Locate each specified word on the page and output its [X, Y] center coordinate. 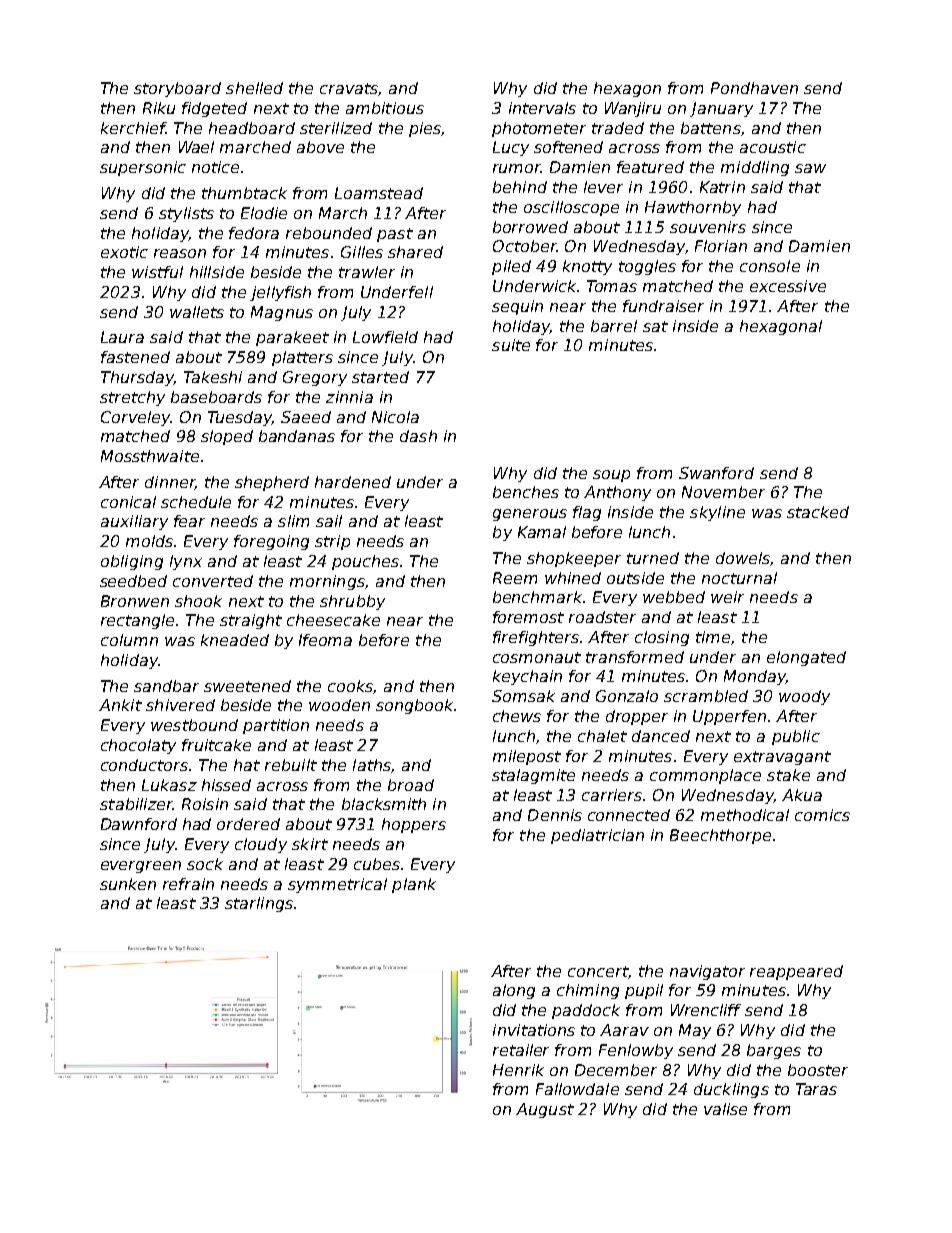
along [514, 991]
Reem [515, 578]
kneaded [235, 640]
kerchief [133, 128]
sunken [128, 884]
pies [425, 129]
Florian [721, 246]
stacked [818, 512]
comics [822, 815]
